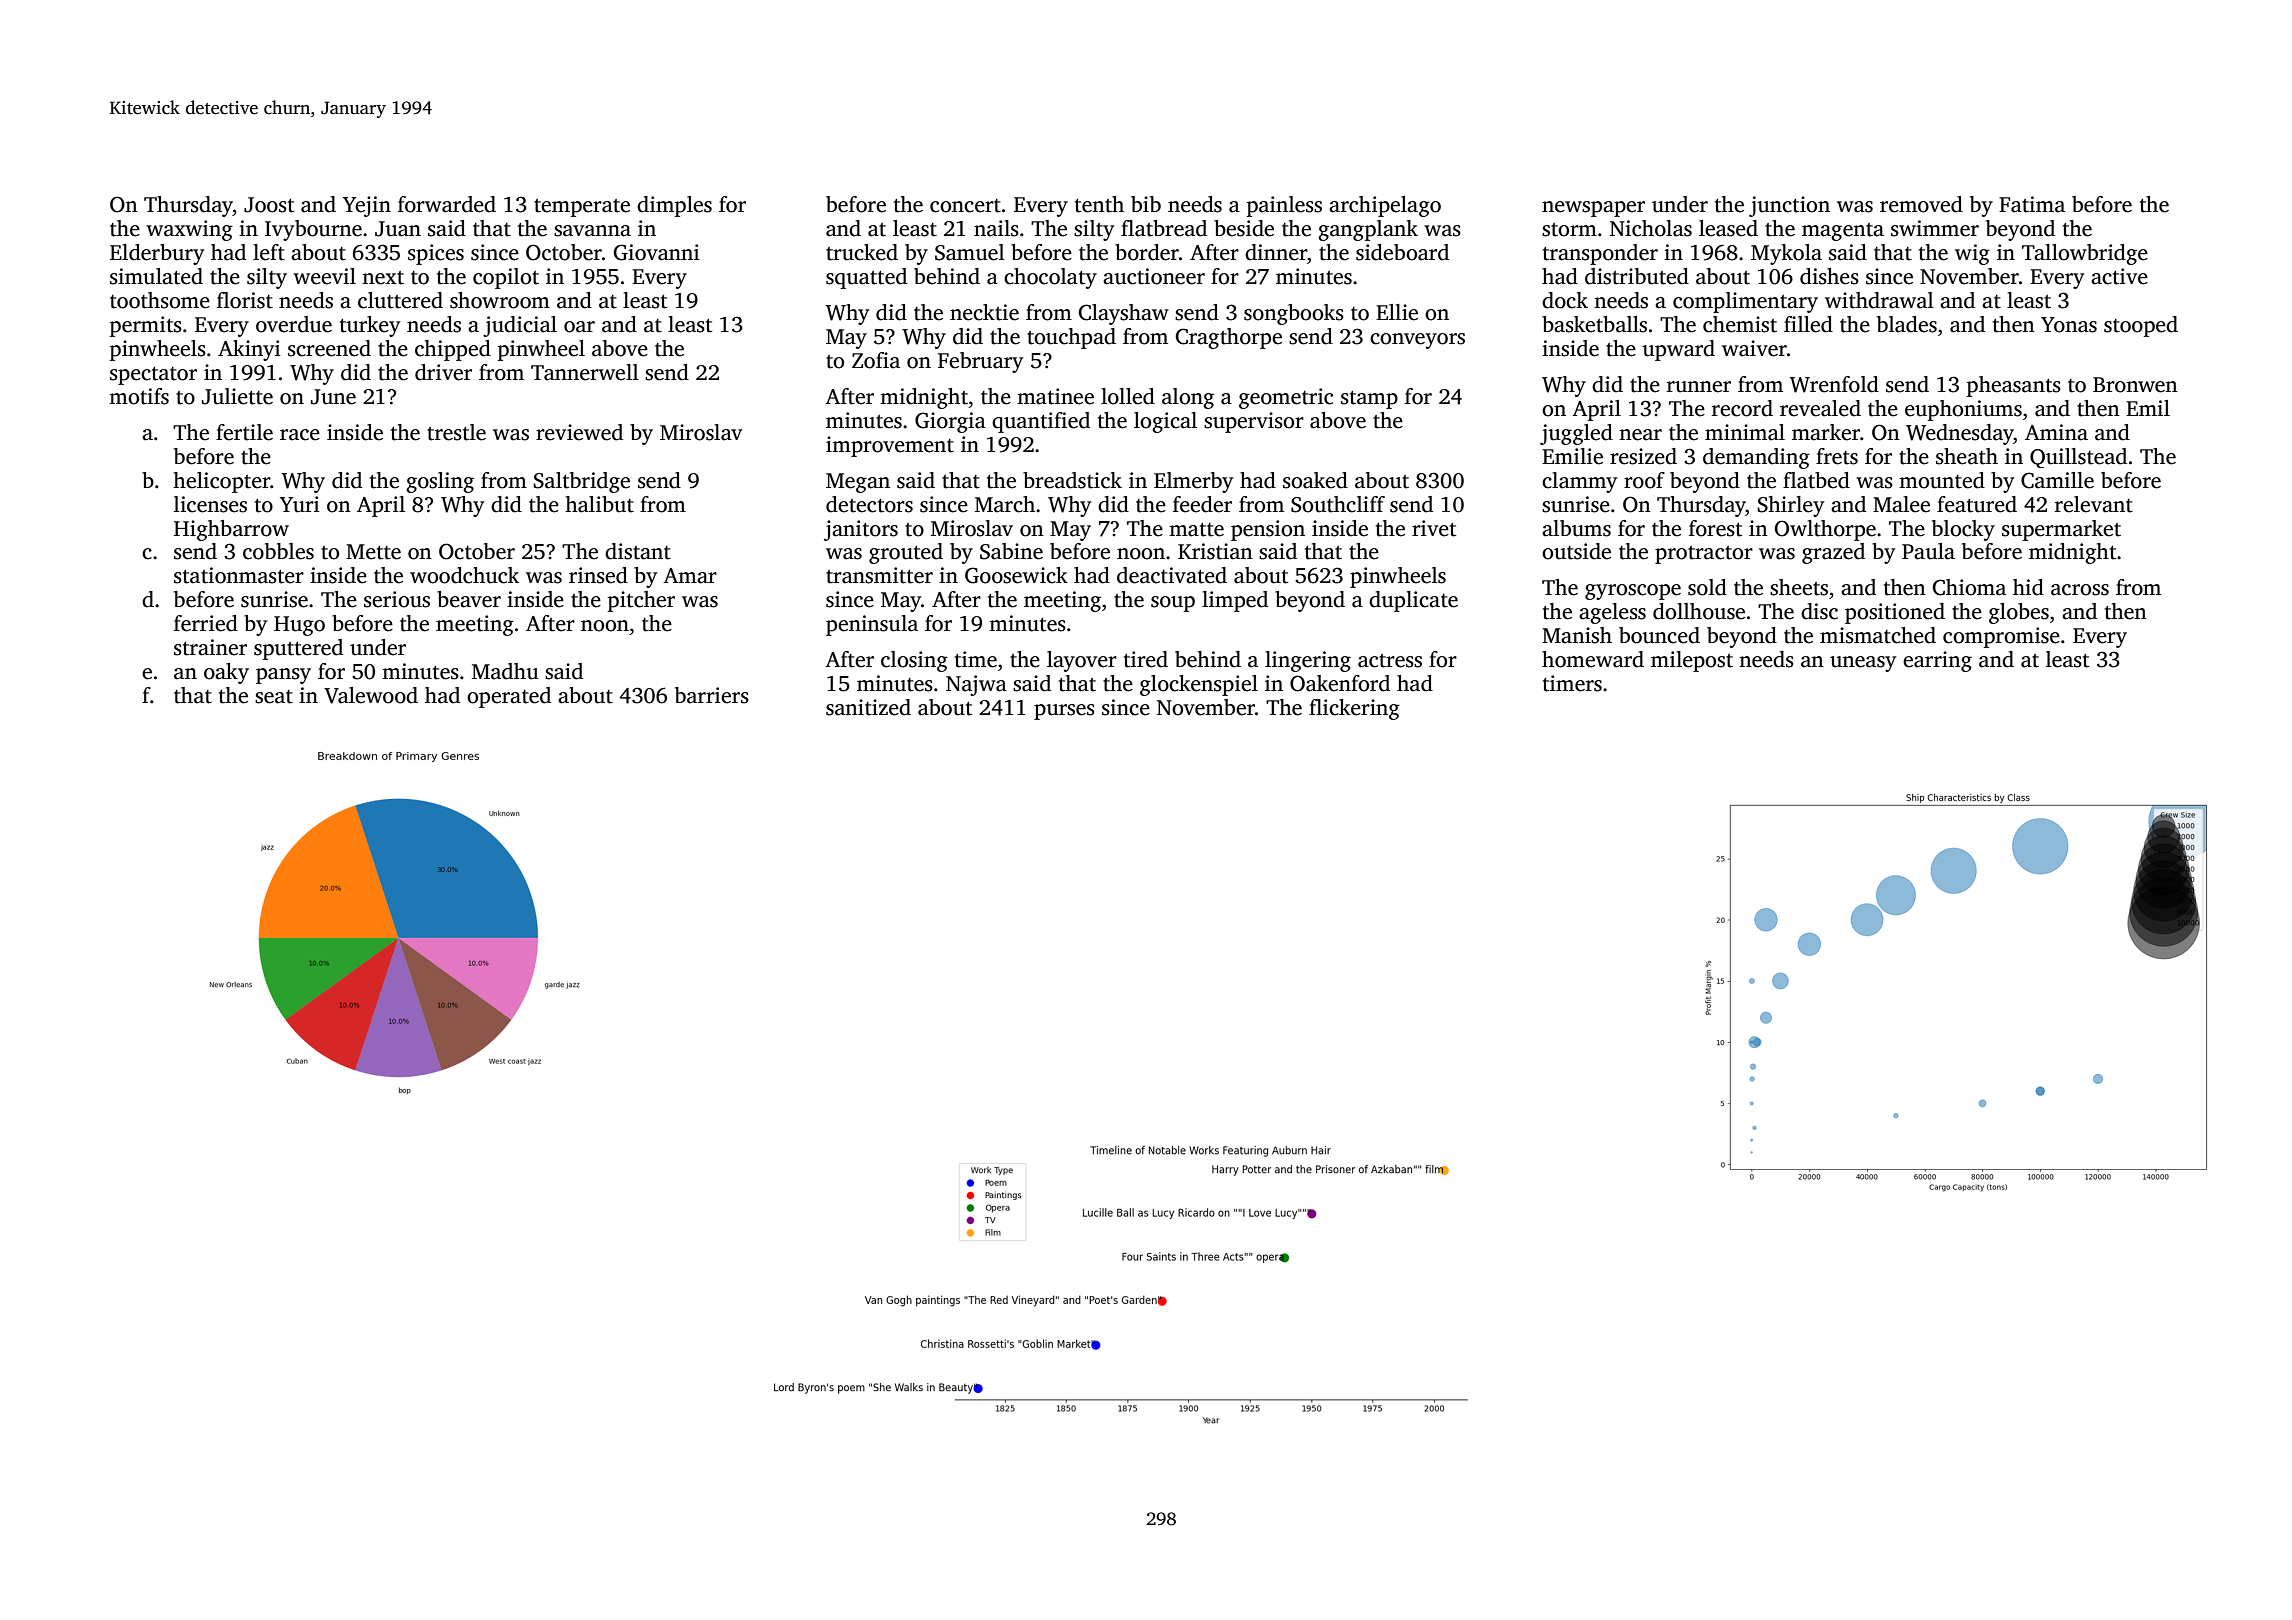  What do you see at coordinates (153, 376) in the image?
I see `spectator` at bounding box center [153, 376].
